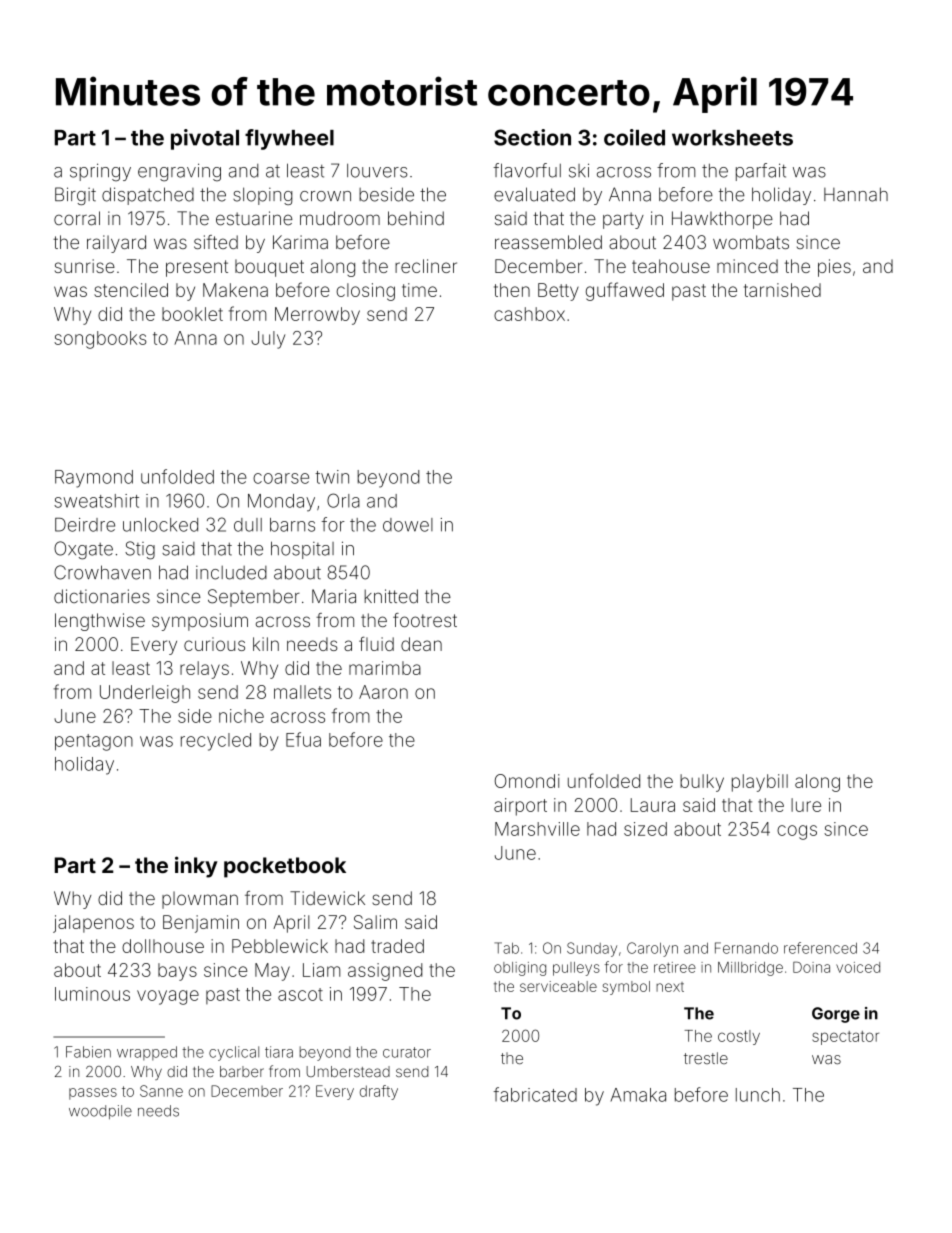 The width and height of the page is (952, 1233). I want to click on pies, so click(834, 268).
